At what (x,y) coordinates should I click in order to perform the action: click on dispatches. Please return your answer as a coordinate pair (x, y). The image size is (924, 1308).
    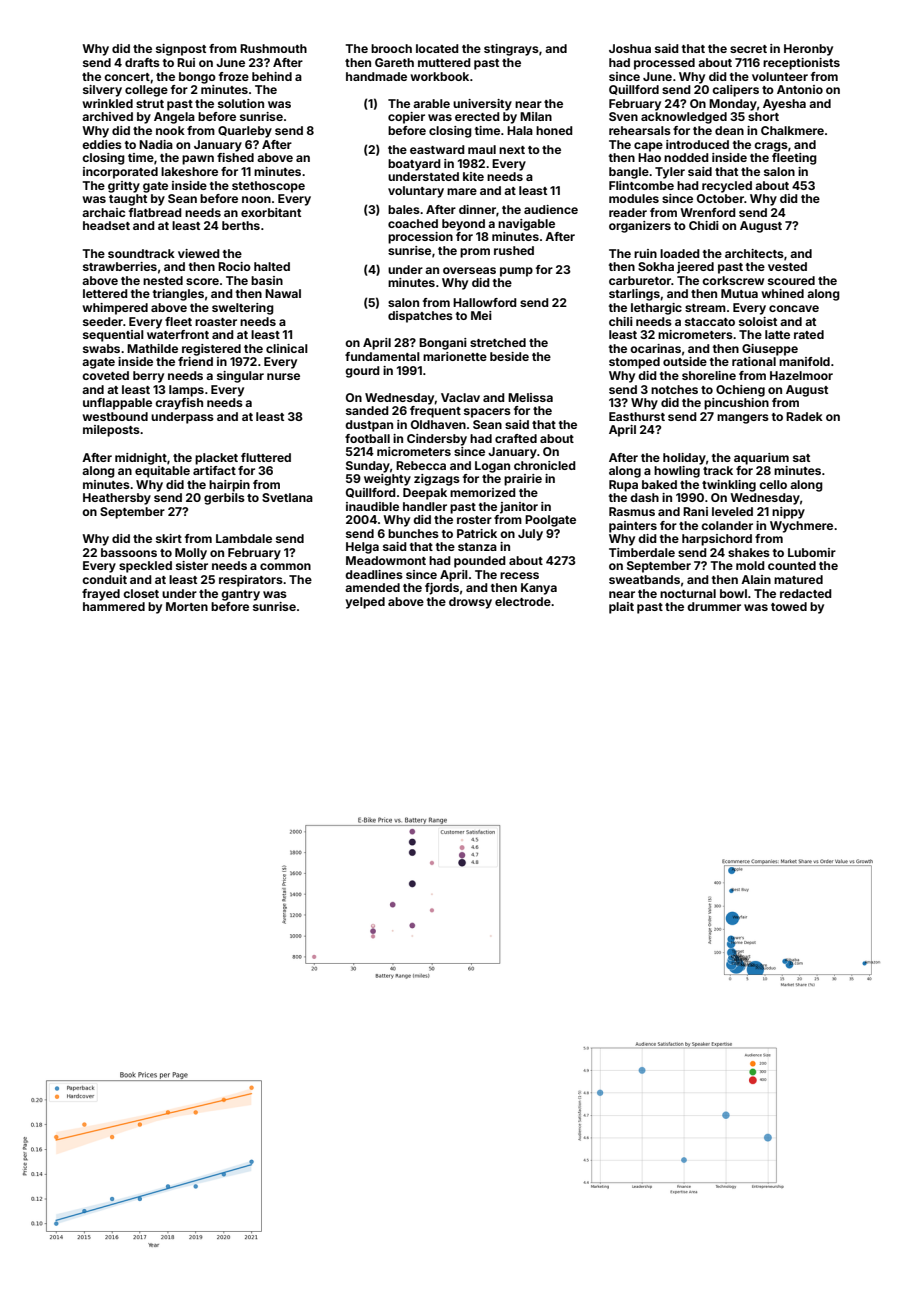
    Looking at the image, I should click on (420, 317).
